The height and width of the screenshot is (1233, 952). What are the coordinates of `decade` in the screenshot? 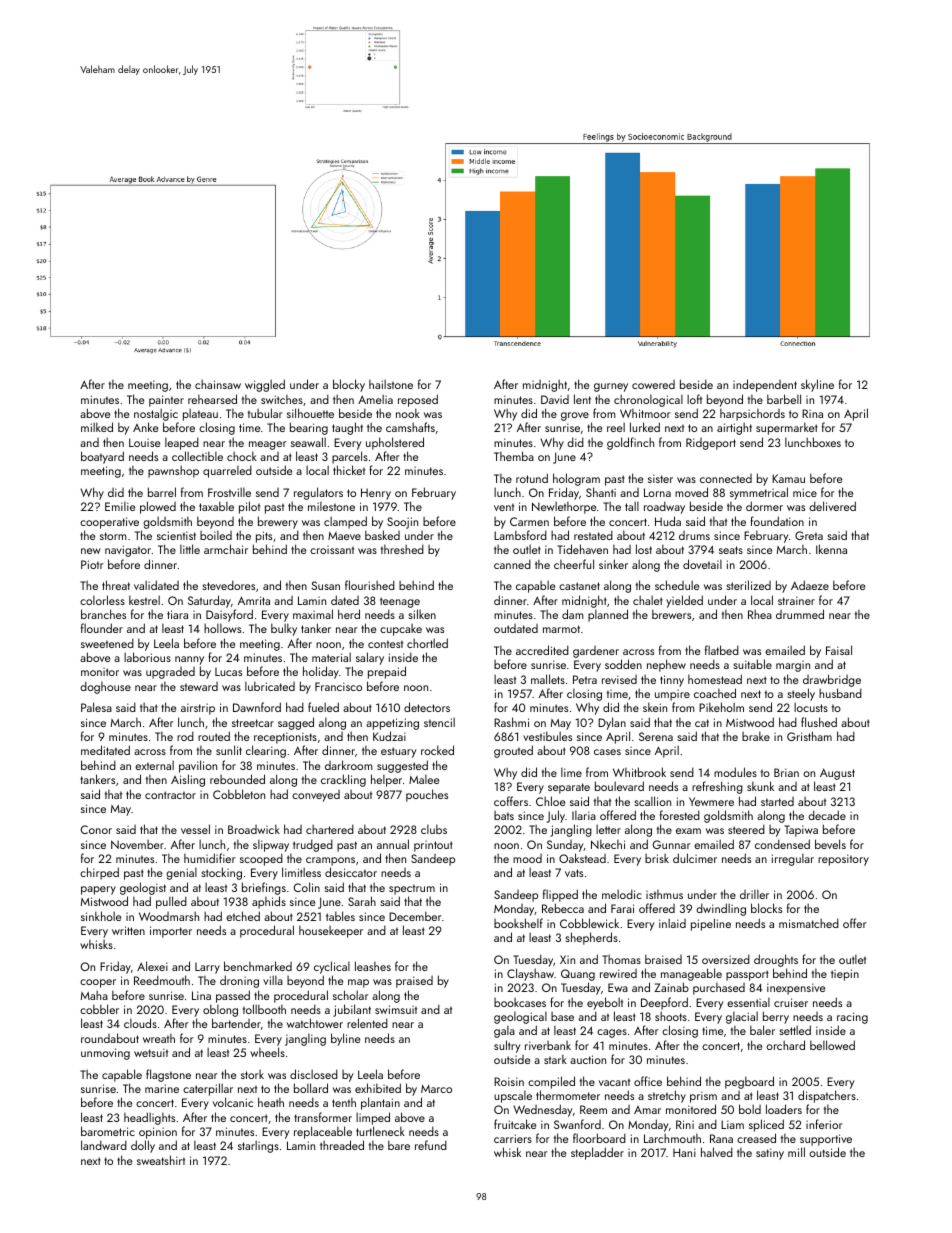 It's located at (827, 815).
